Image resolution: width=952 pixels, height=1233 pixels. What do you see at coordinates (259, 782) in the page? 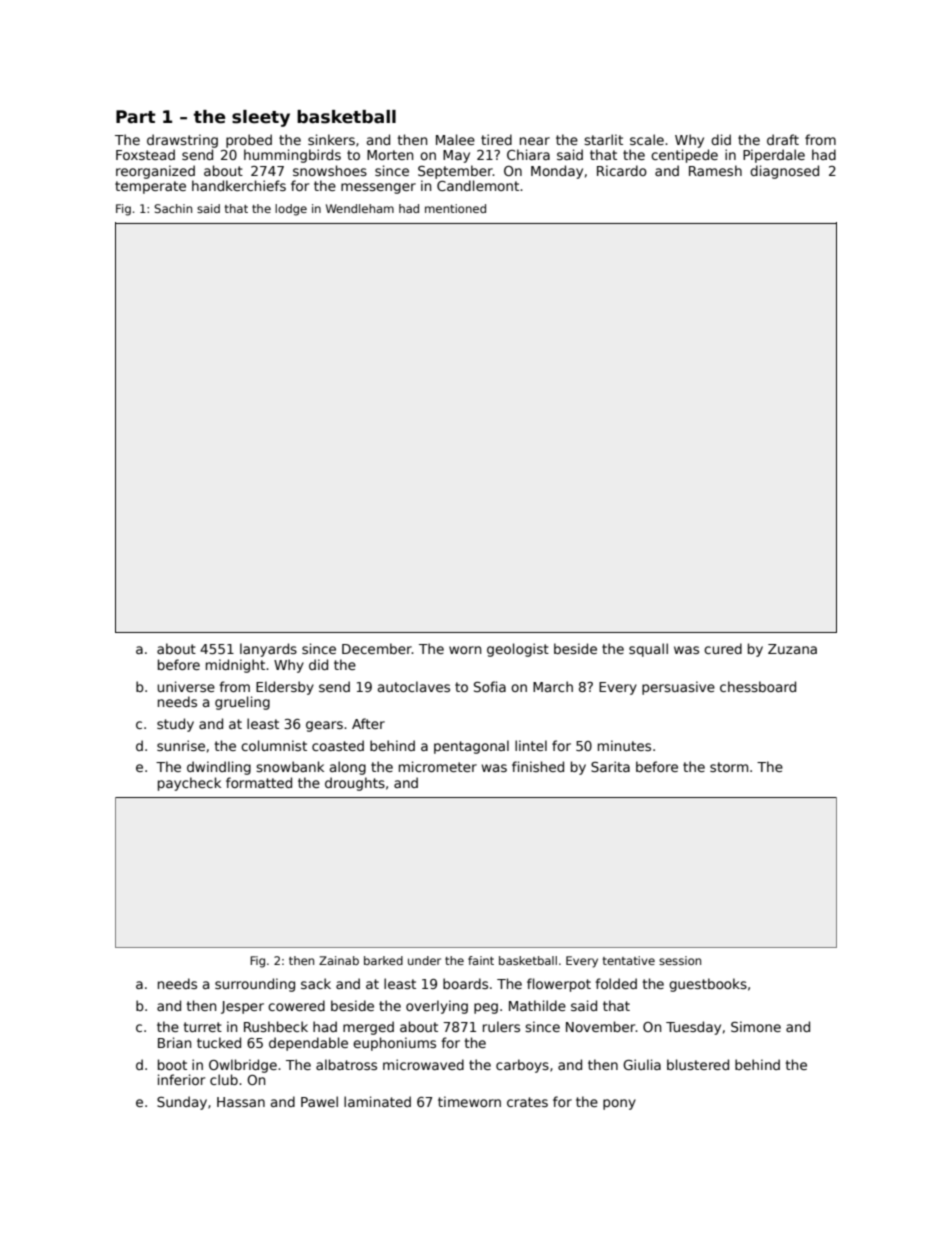
I see `formatted` at bounding box center [259, 782].
